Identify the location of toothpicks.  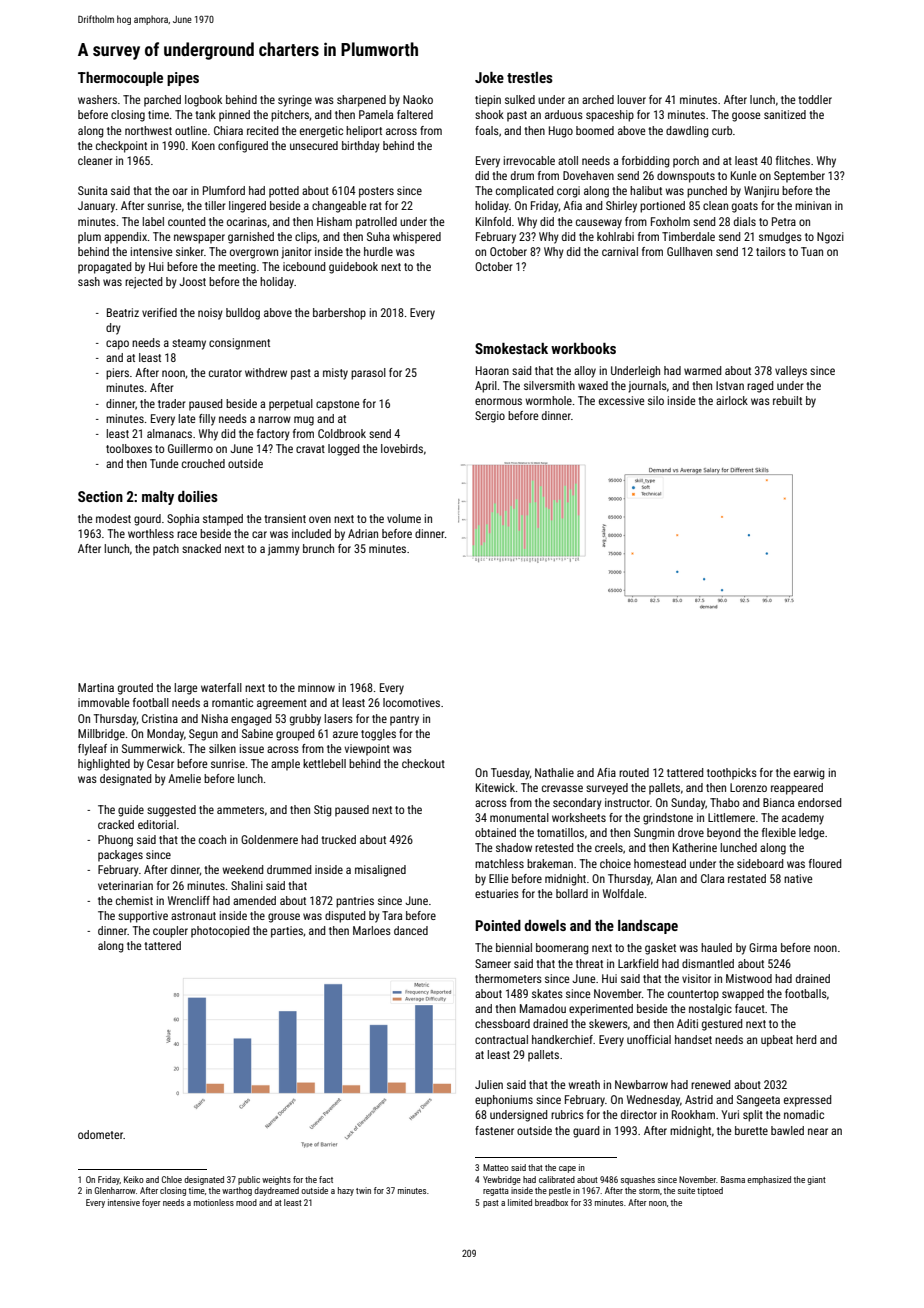
(732, 774).
